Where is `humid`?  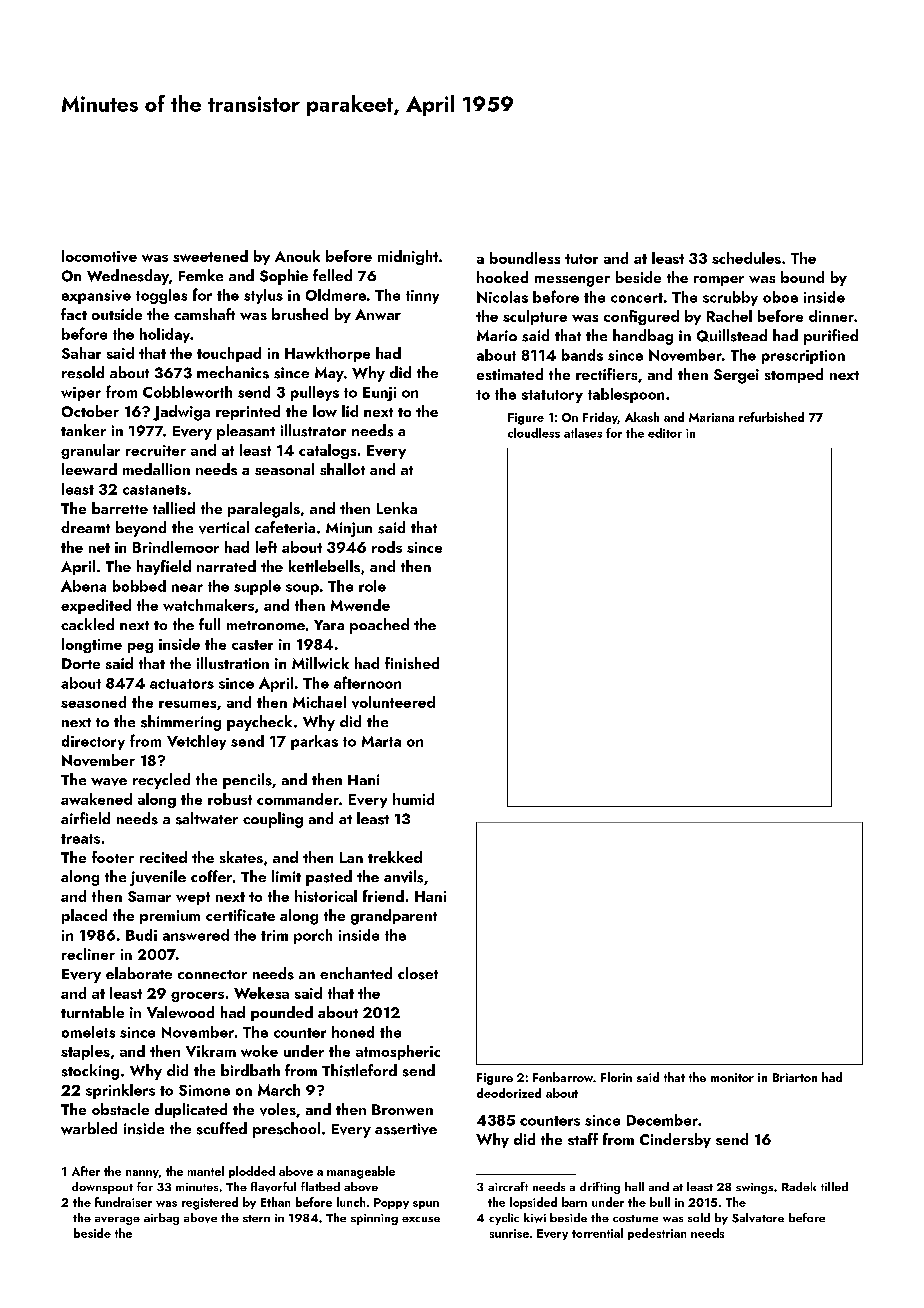
humid is located at coordinates (413, 799).
